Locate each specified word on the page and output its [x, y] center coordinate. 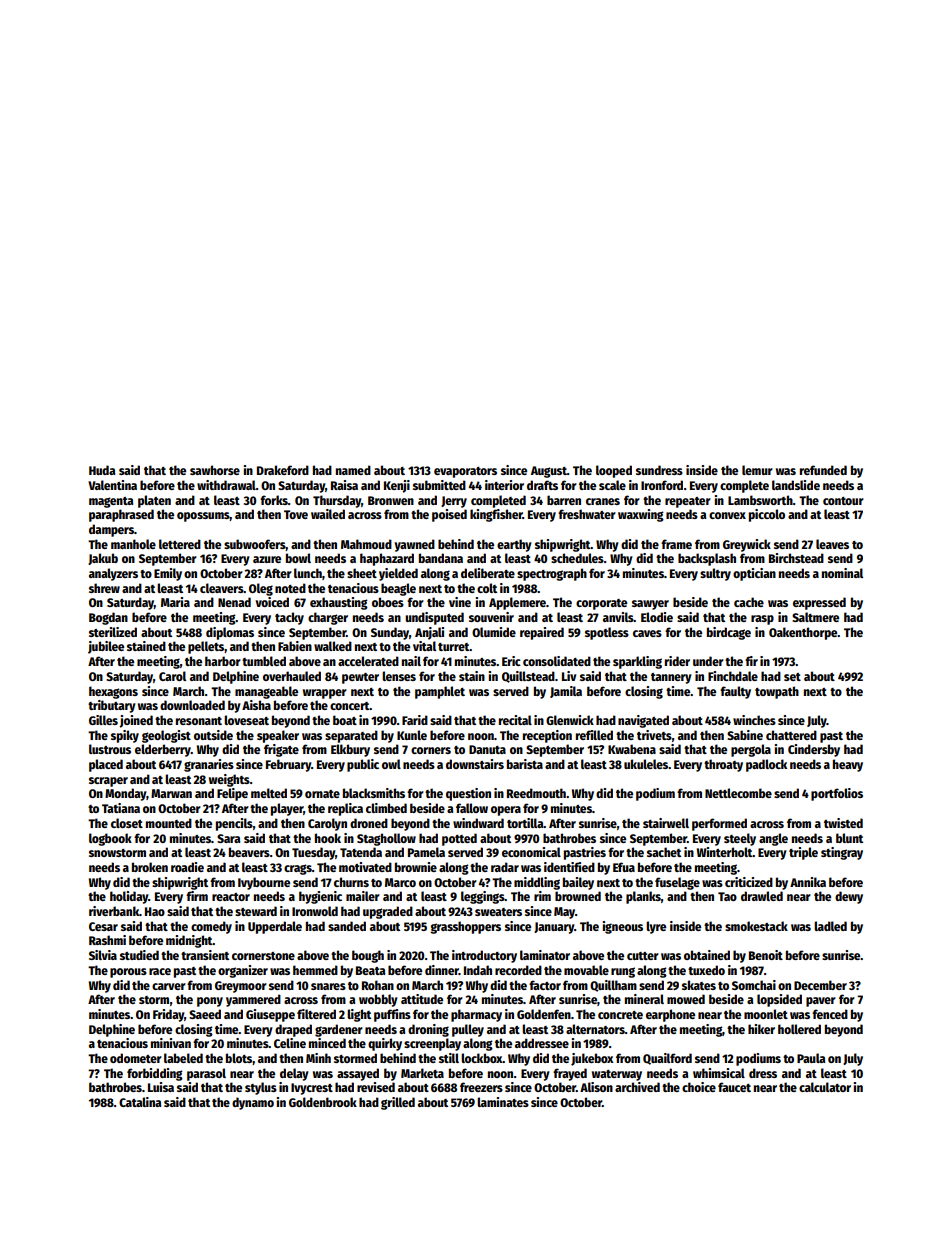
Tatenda [361, 852]
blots [239, 1058]
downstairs [475, 764]
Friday [168, 1015]
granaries [209, 765]
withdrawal [226, 485]
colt [487, 588]
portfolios [837, 794]
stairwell [666, 823]
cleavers [222, 588]
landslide [796, 485]
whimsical [719, 1073]
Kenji [397, 486]
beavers [249, 852]
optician [754, 574]
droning [428, 1030]
